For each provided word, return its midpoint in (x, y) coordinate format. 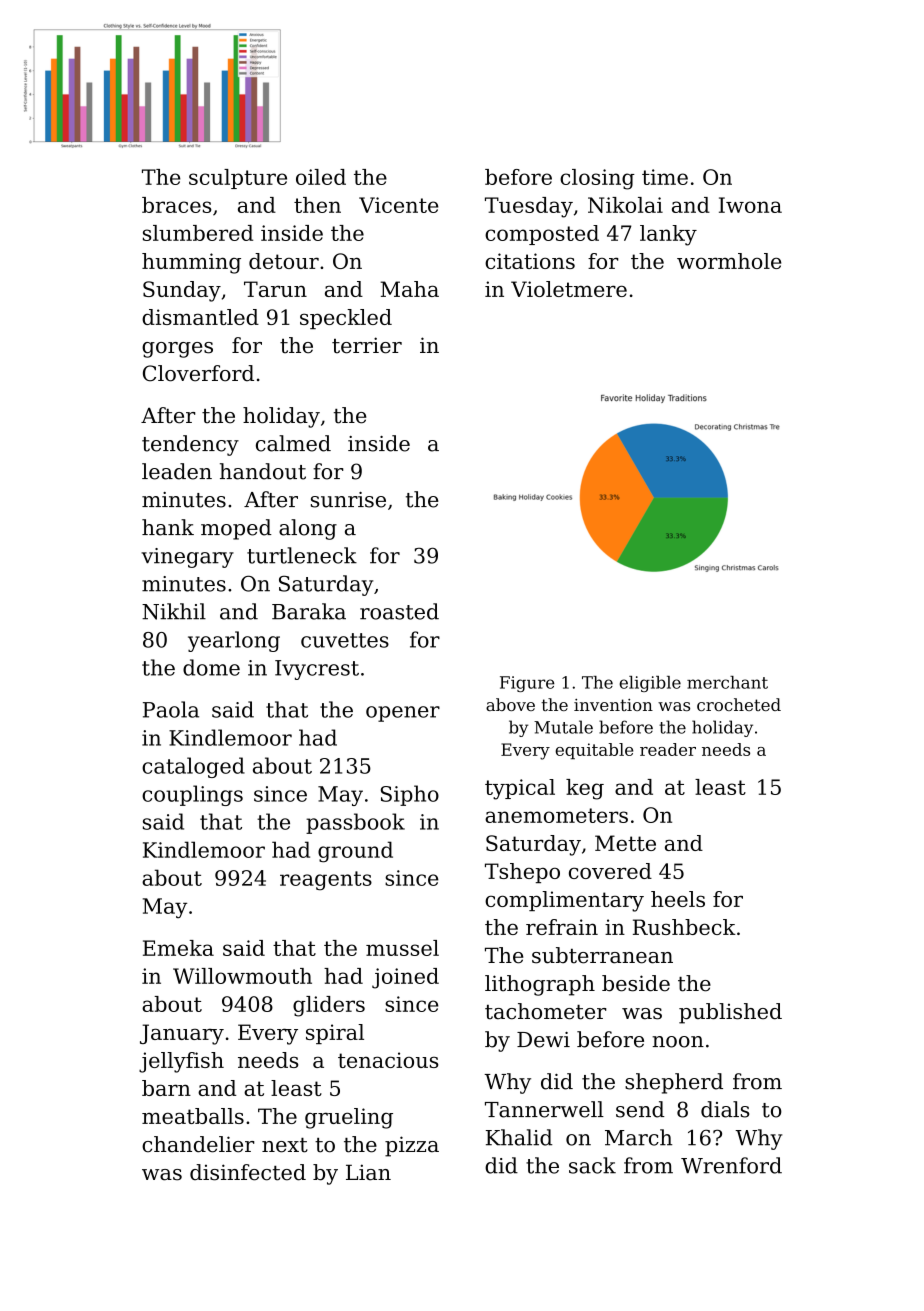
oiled (321, 177)
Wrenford (731, 1165)
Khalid (519, 1137)
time (665, 177)
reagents (326, 880)
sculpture (238, 179)
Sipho (410, 795)
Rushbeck (684, 927)
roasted (399, 611)
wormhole (729, 261)
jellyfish (181, 1062)
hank (168, 527)
